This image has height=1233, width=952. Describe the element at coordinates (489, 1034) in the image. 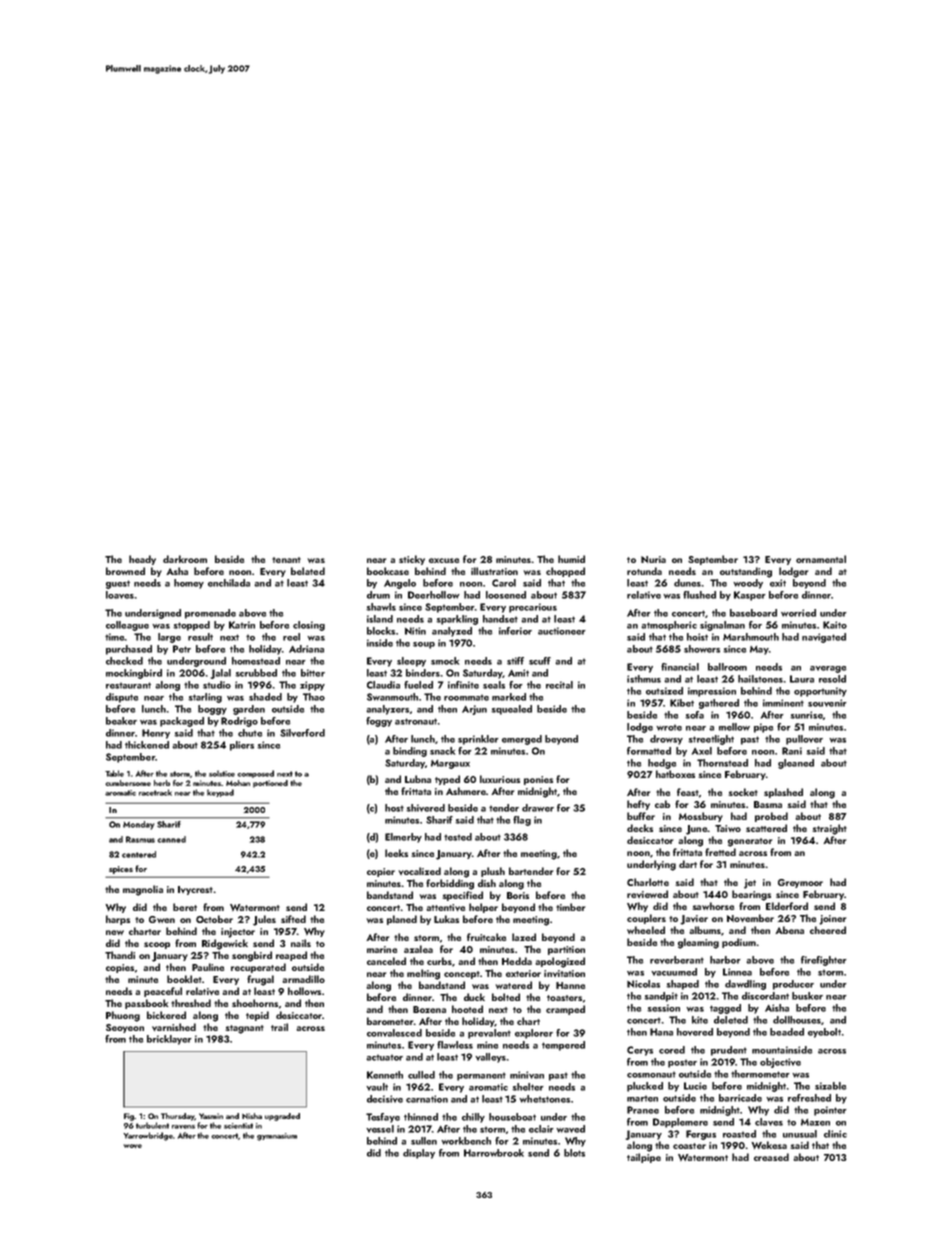

I see `prevalent` at that location.
